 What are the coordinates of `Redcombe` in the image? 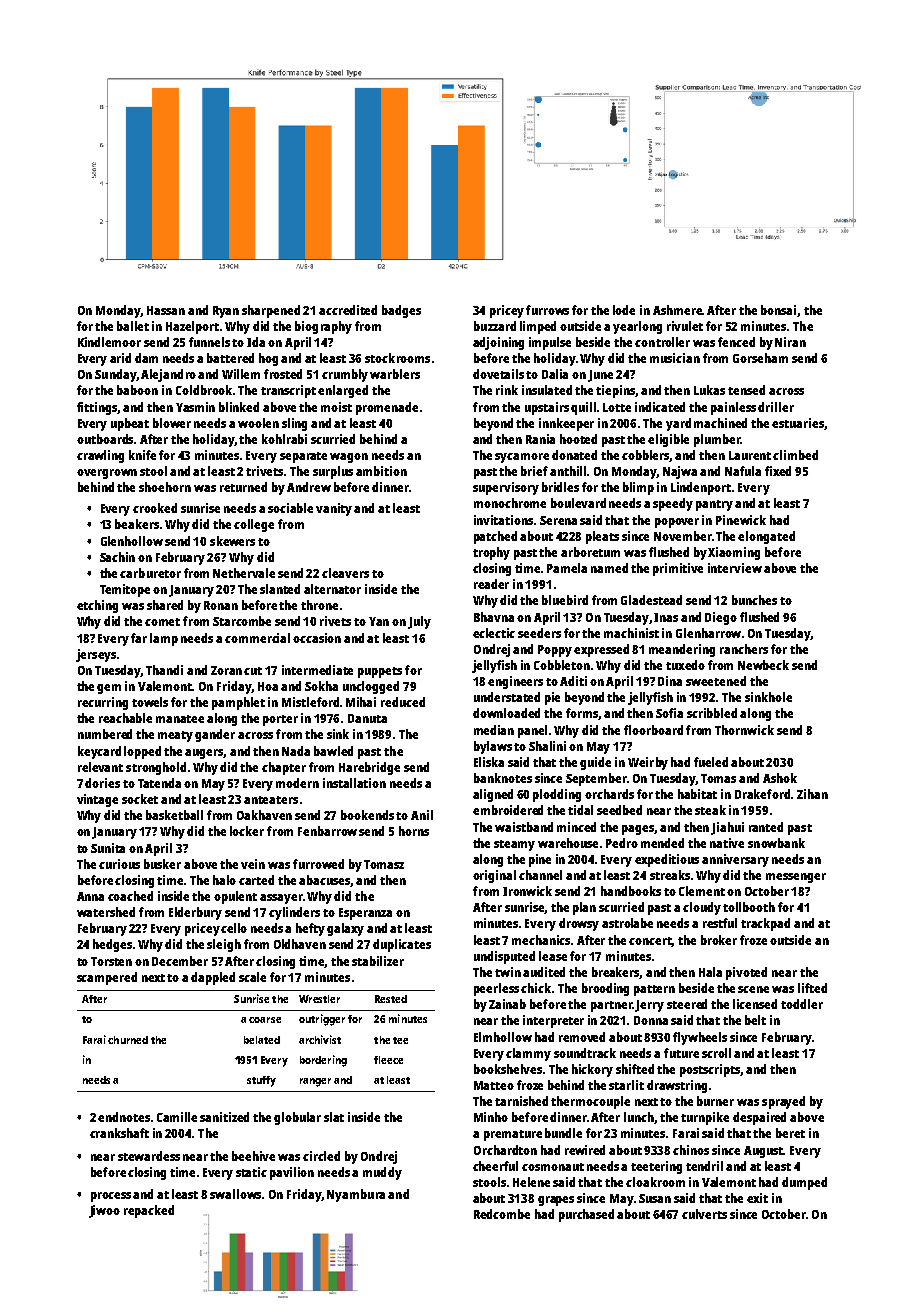 It's located at (502, 1214).
